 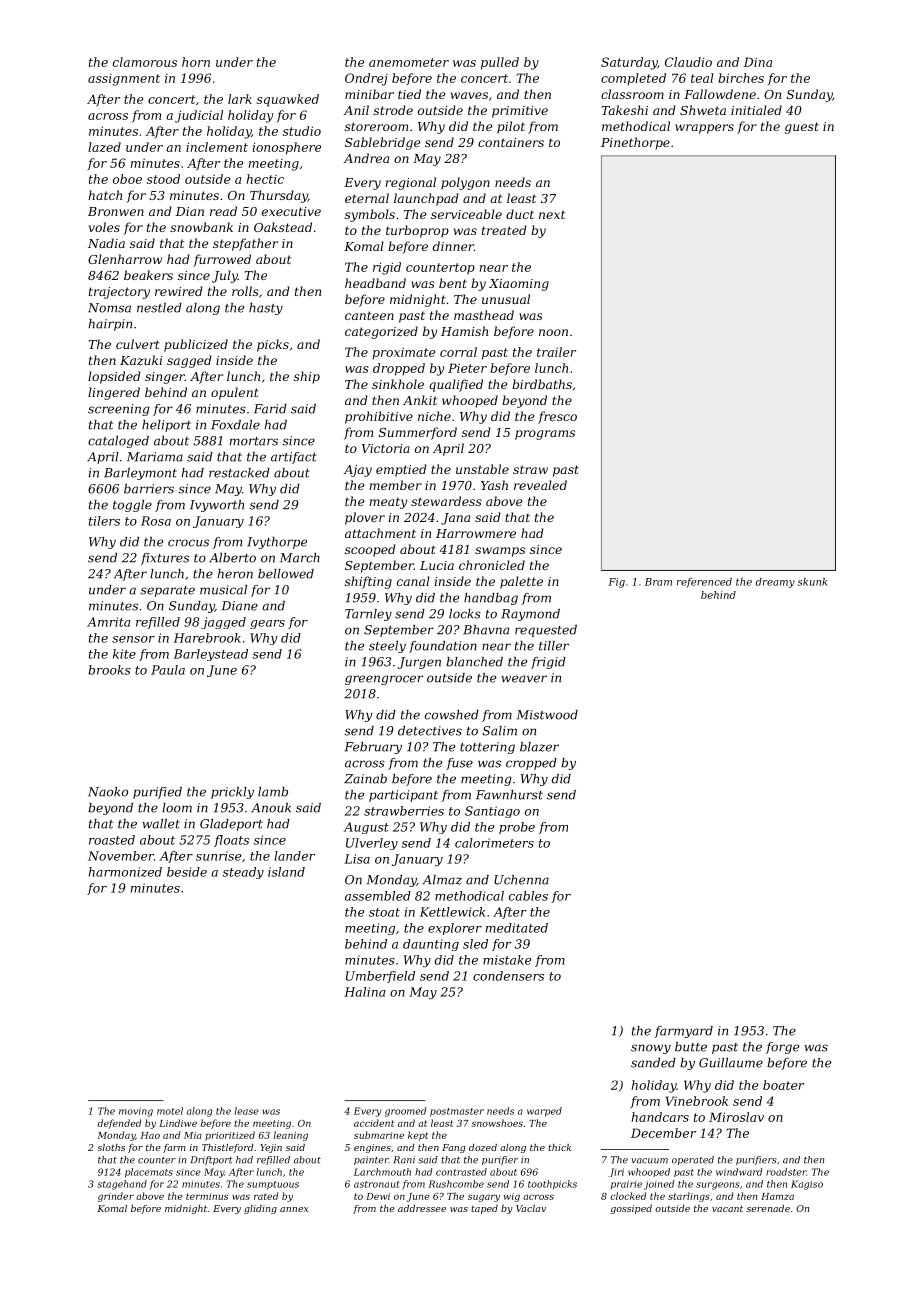 I want to click on contrasted, so click(x=461, y=1172).
